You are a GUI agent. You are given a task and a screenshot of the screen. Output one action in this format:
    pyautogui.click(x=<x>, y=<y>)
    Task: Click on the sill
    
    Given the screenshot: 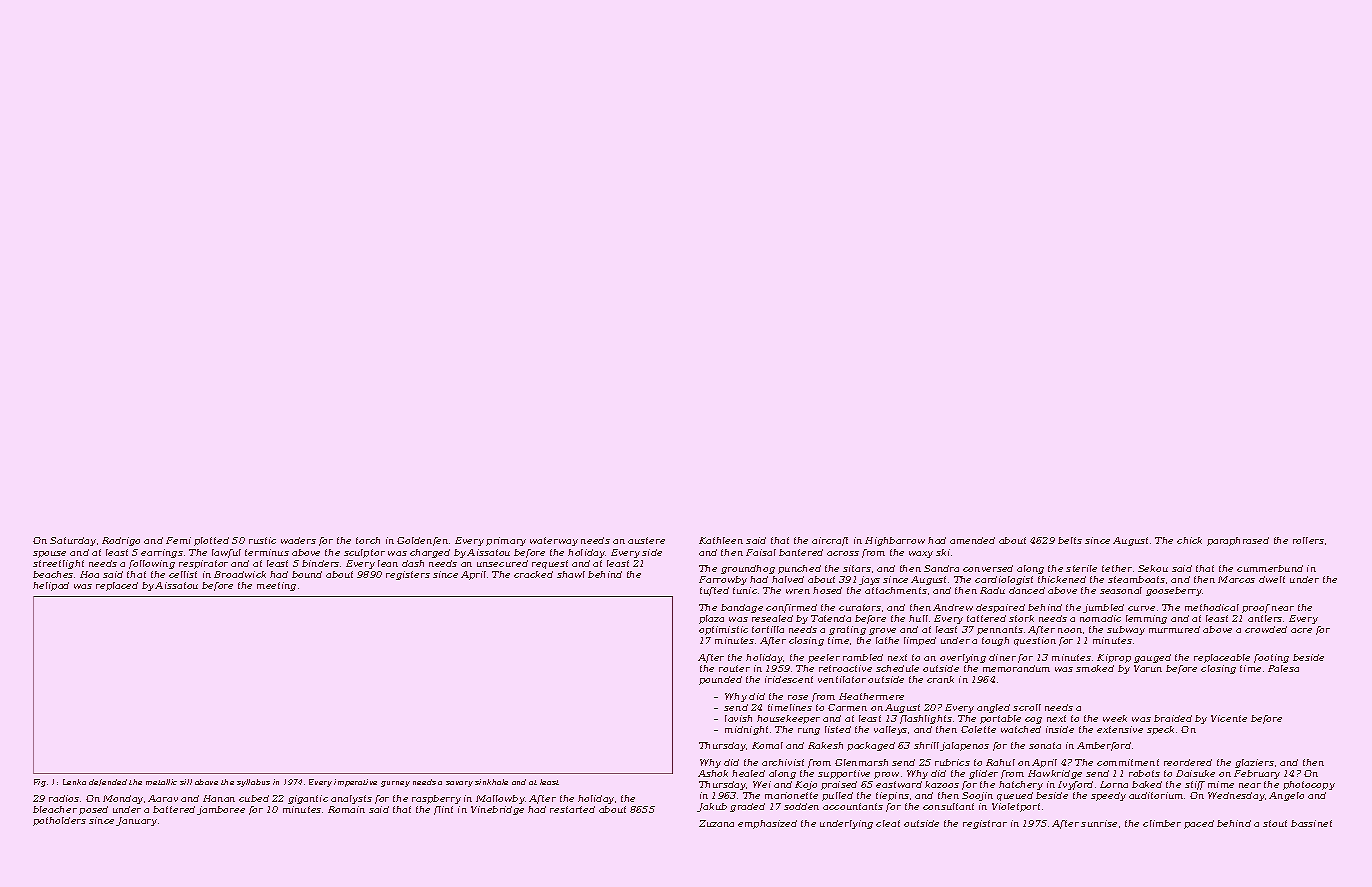 What is the action you would take?
    pyautogui.click(x=186, y=782)
